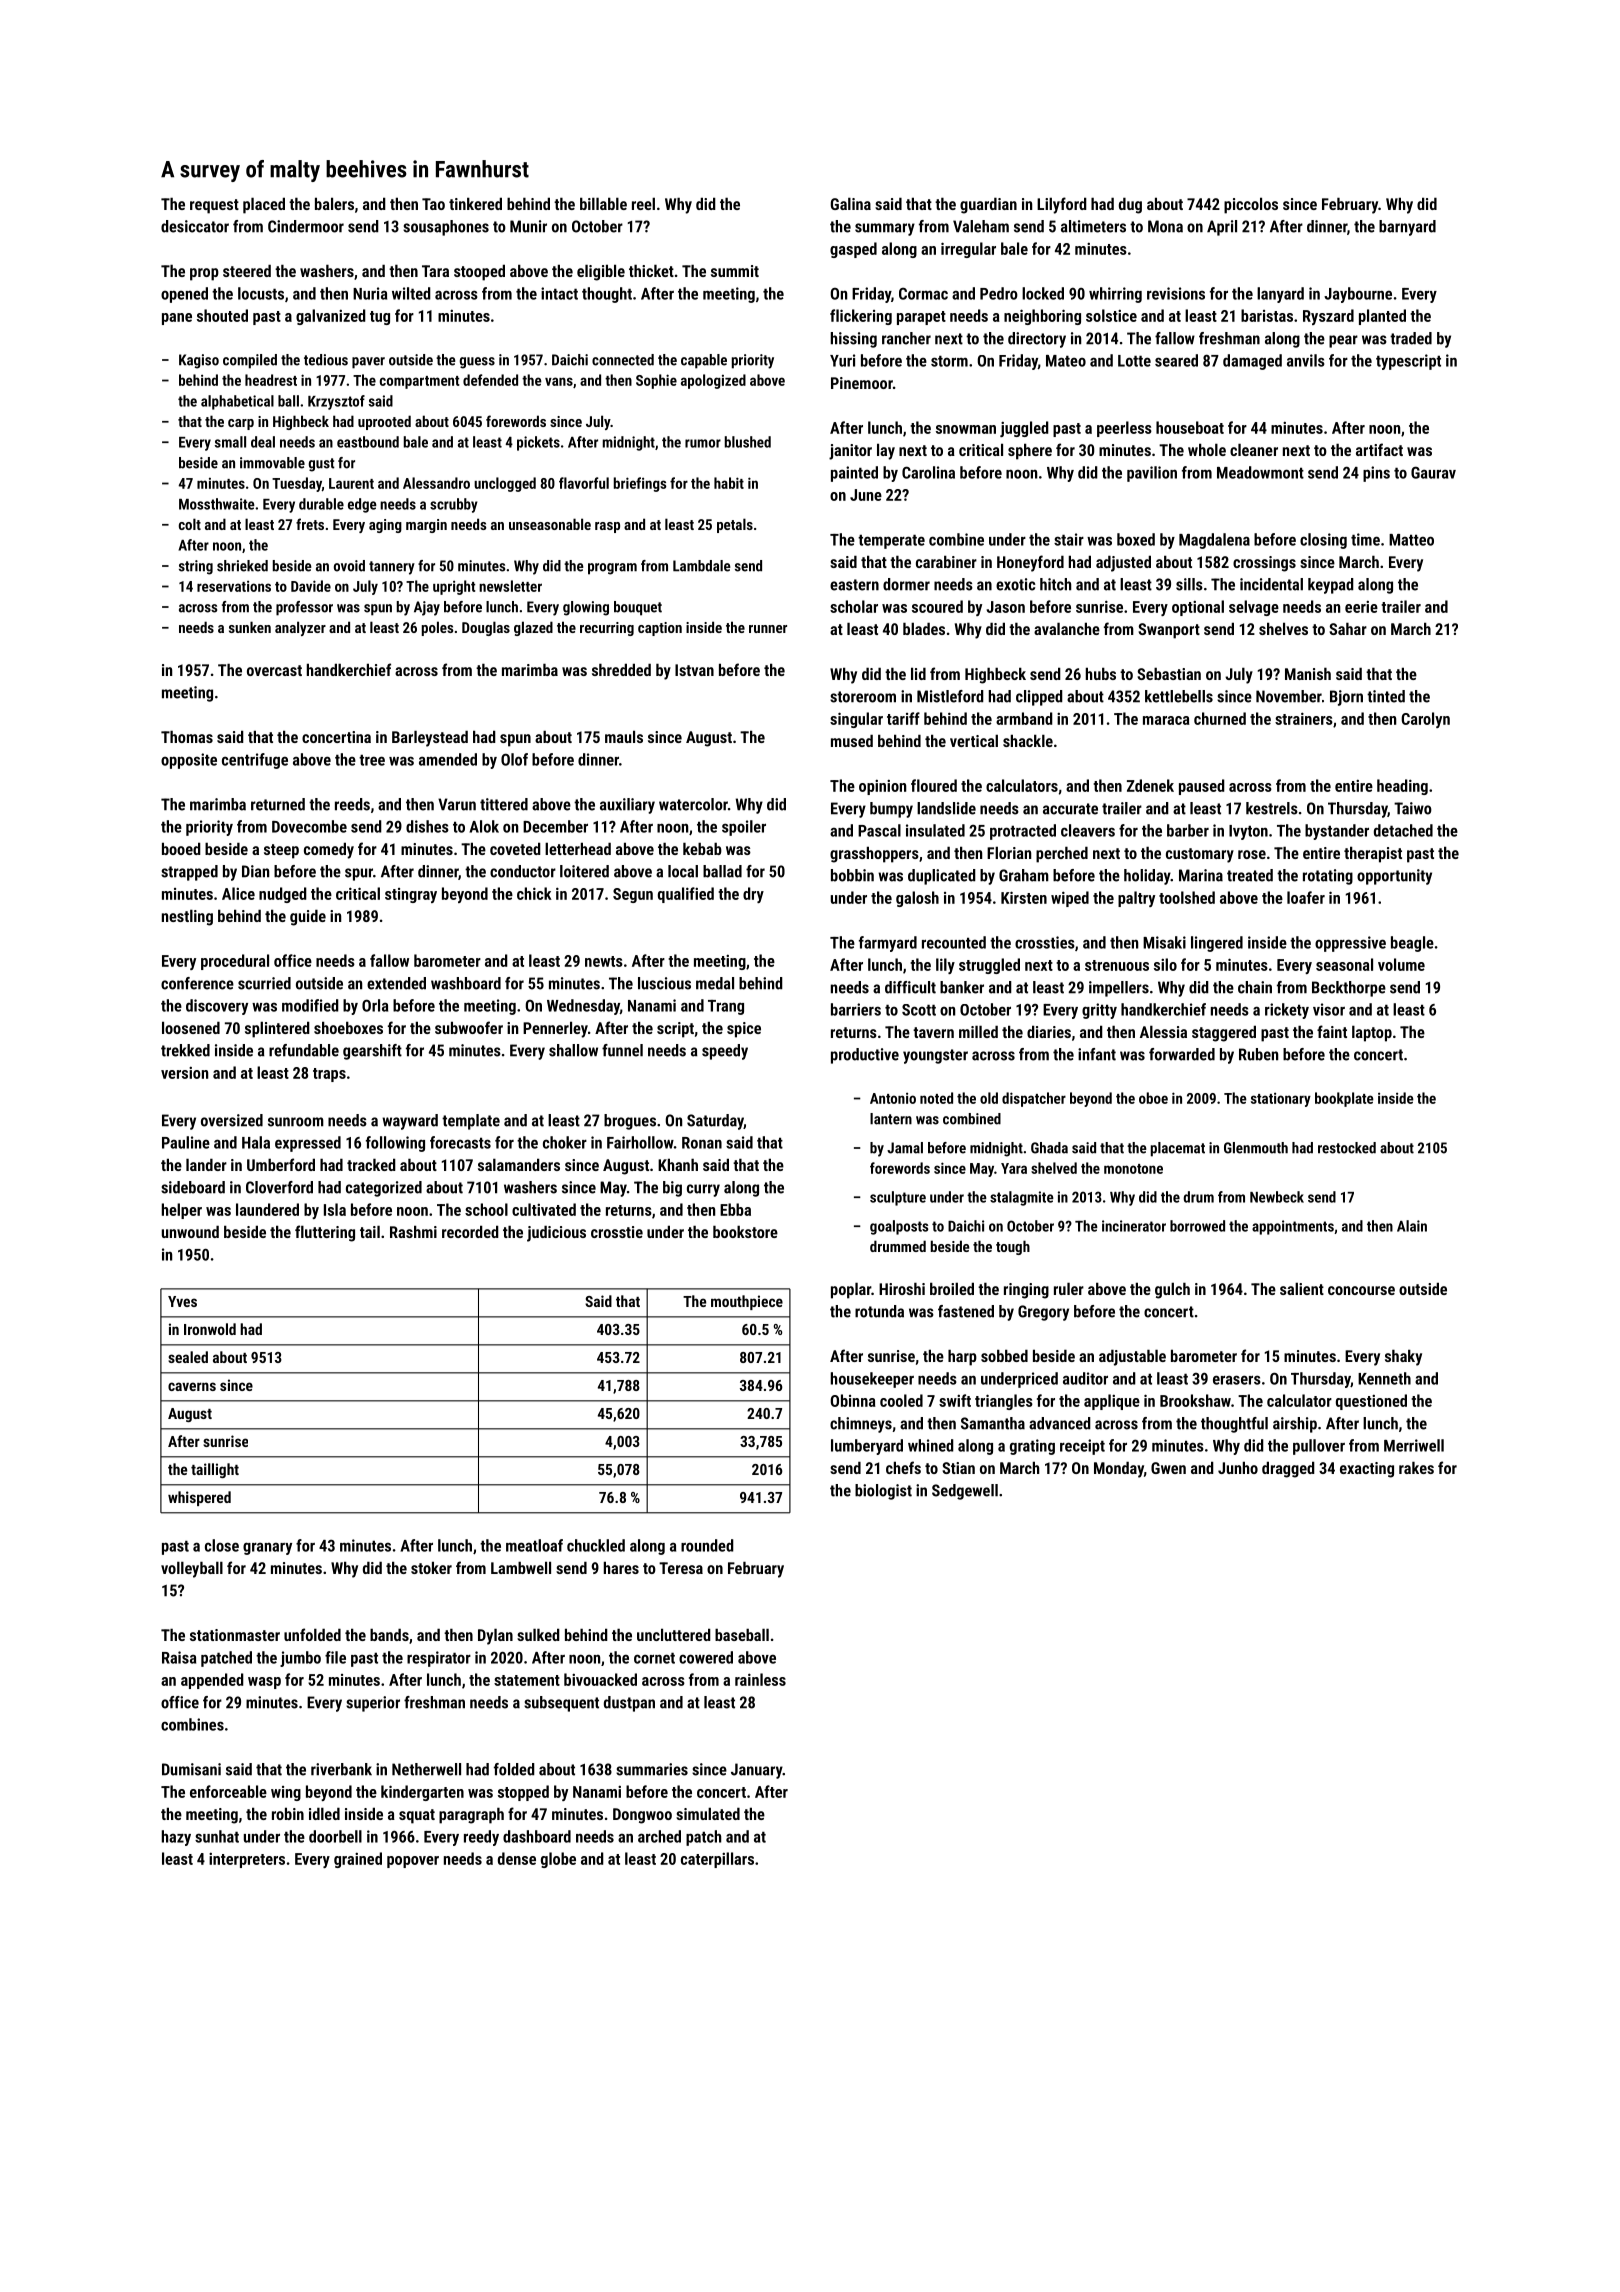 This document has width=1620, height=2292. What do you see at coordinates (185, 1050) in the document?
I see `trekked` at bounding box center [185, 1050].
